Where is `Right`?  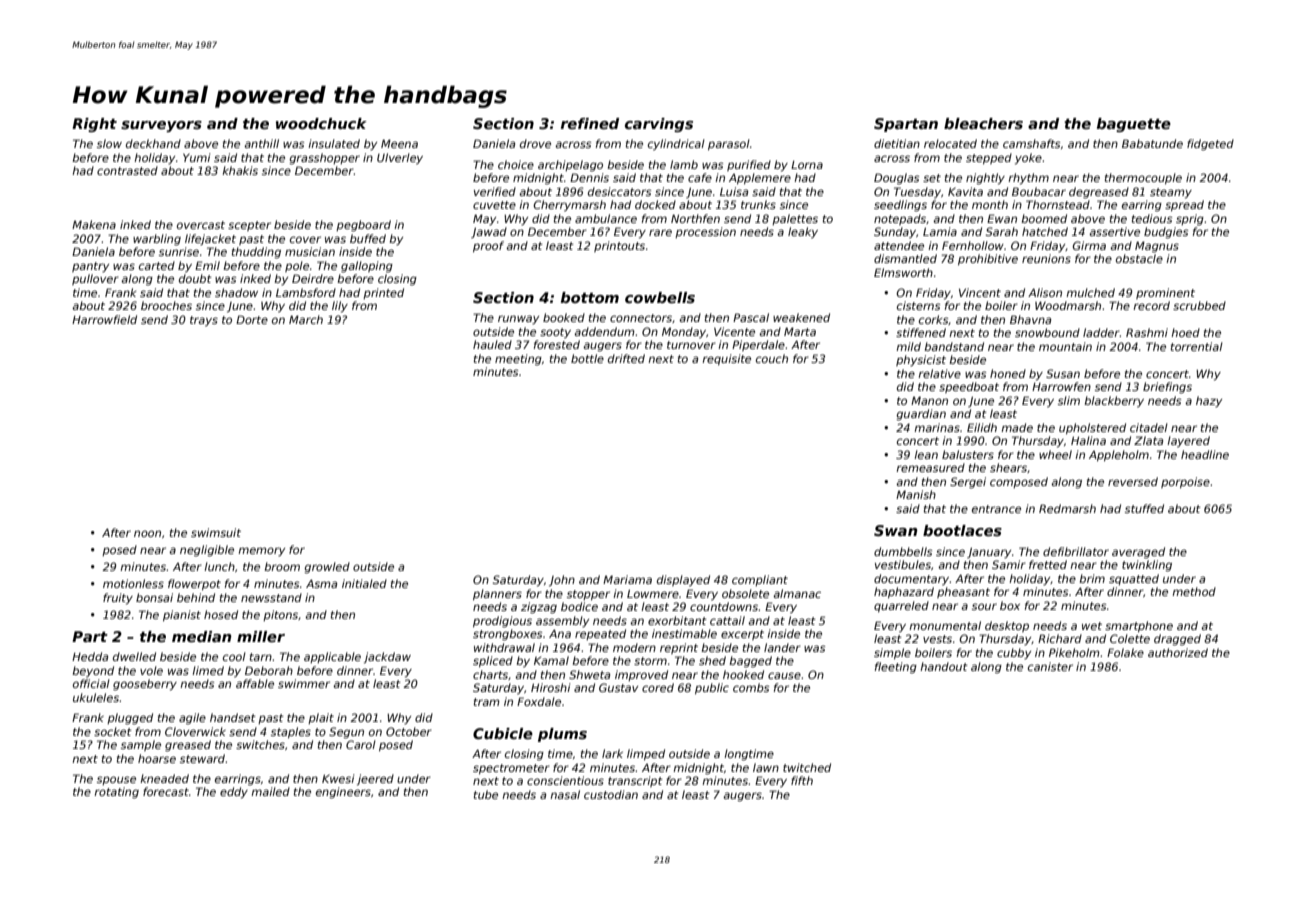
Right is located at coordinates (94, 125).
